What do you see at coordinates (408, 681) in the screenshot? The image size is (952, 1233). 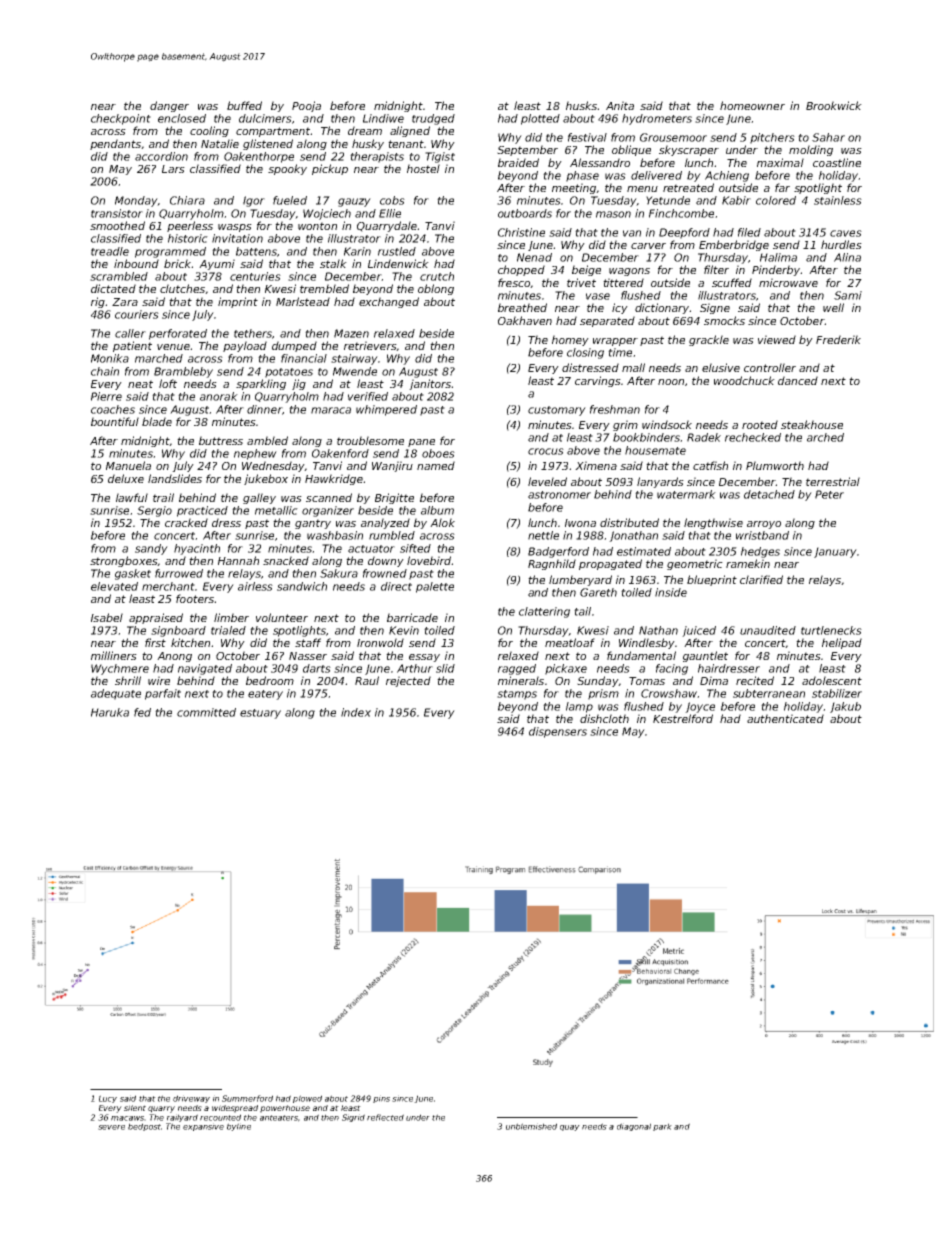 I see `rejected` at bounding box center [408, 681].
